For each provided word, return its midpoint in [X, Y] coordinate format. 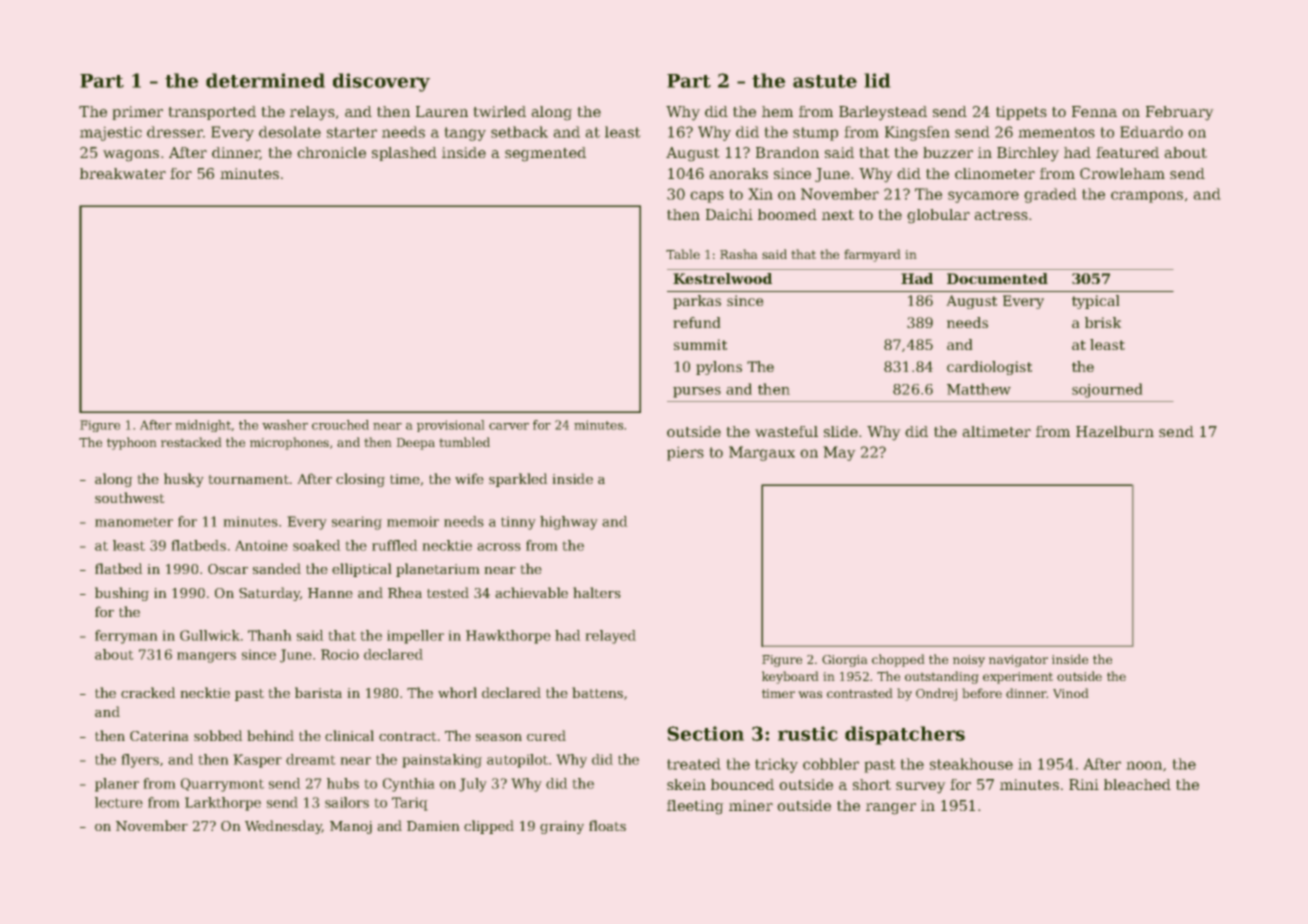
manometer [134, 522]
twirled [499, 111]
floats [607, 825]
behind [270, 735]
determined [265, 80]
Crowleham [1122, 173]
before [982, 693]
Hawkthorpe [508, 637]
